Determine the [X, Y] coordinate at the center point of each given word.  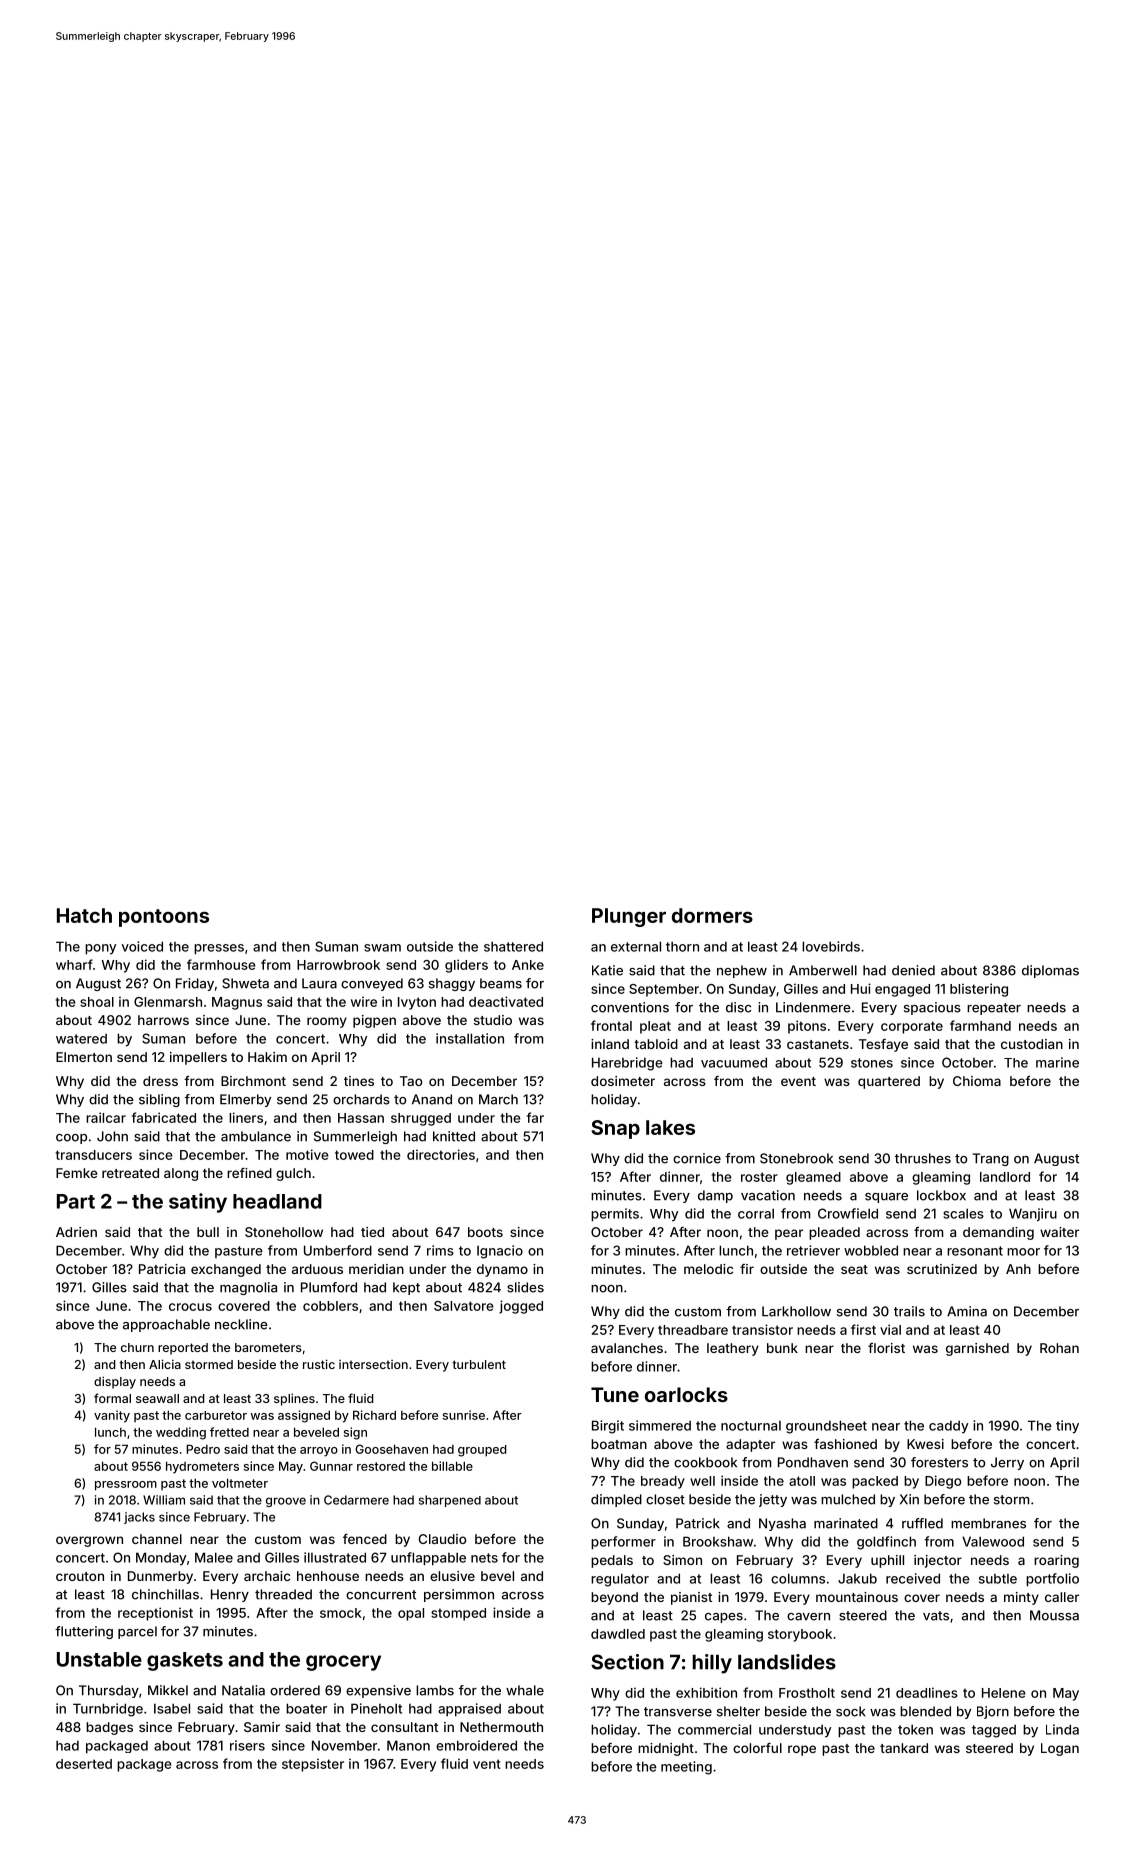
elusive [452, 1576]
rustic [319, 1364]
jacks [139, 1518]
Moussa [1054, 1615]
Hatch [84, 915]
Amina [967, 1311]
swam [382, 948]
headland [277, 1201]
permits [615, 1215]
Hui [861, 988]
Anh [1018, 1269]
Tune [615, 1394]
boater [306, 1708]
